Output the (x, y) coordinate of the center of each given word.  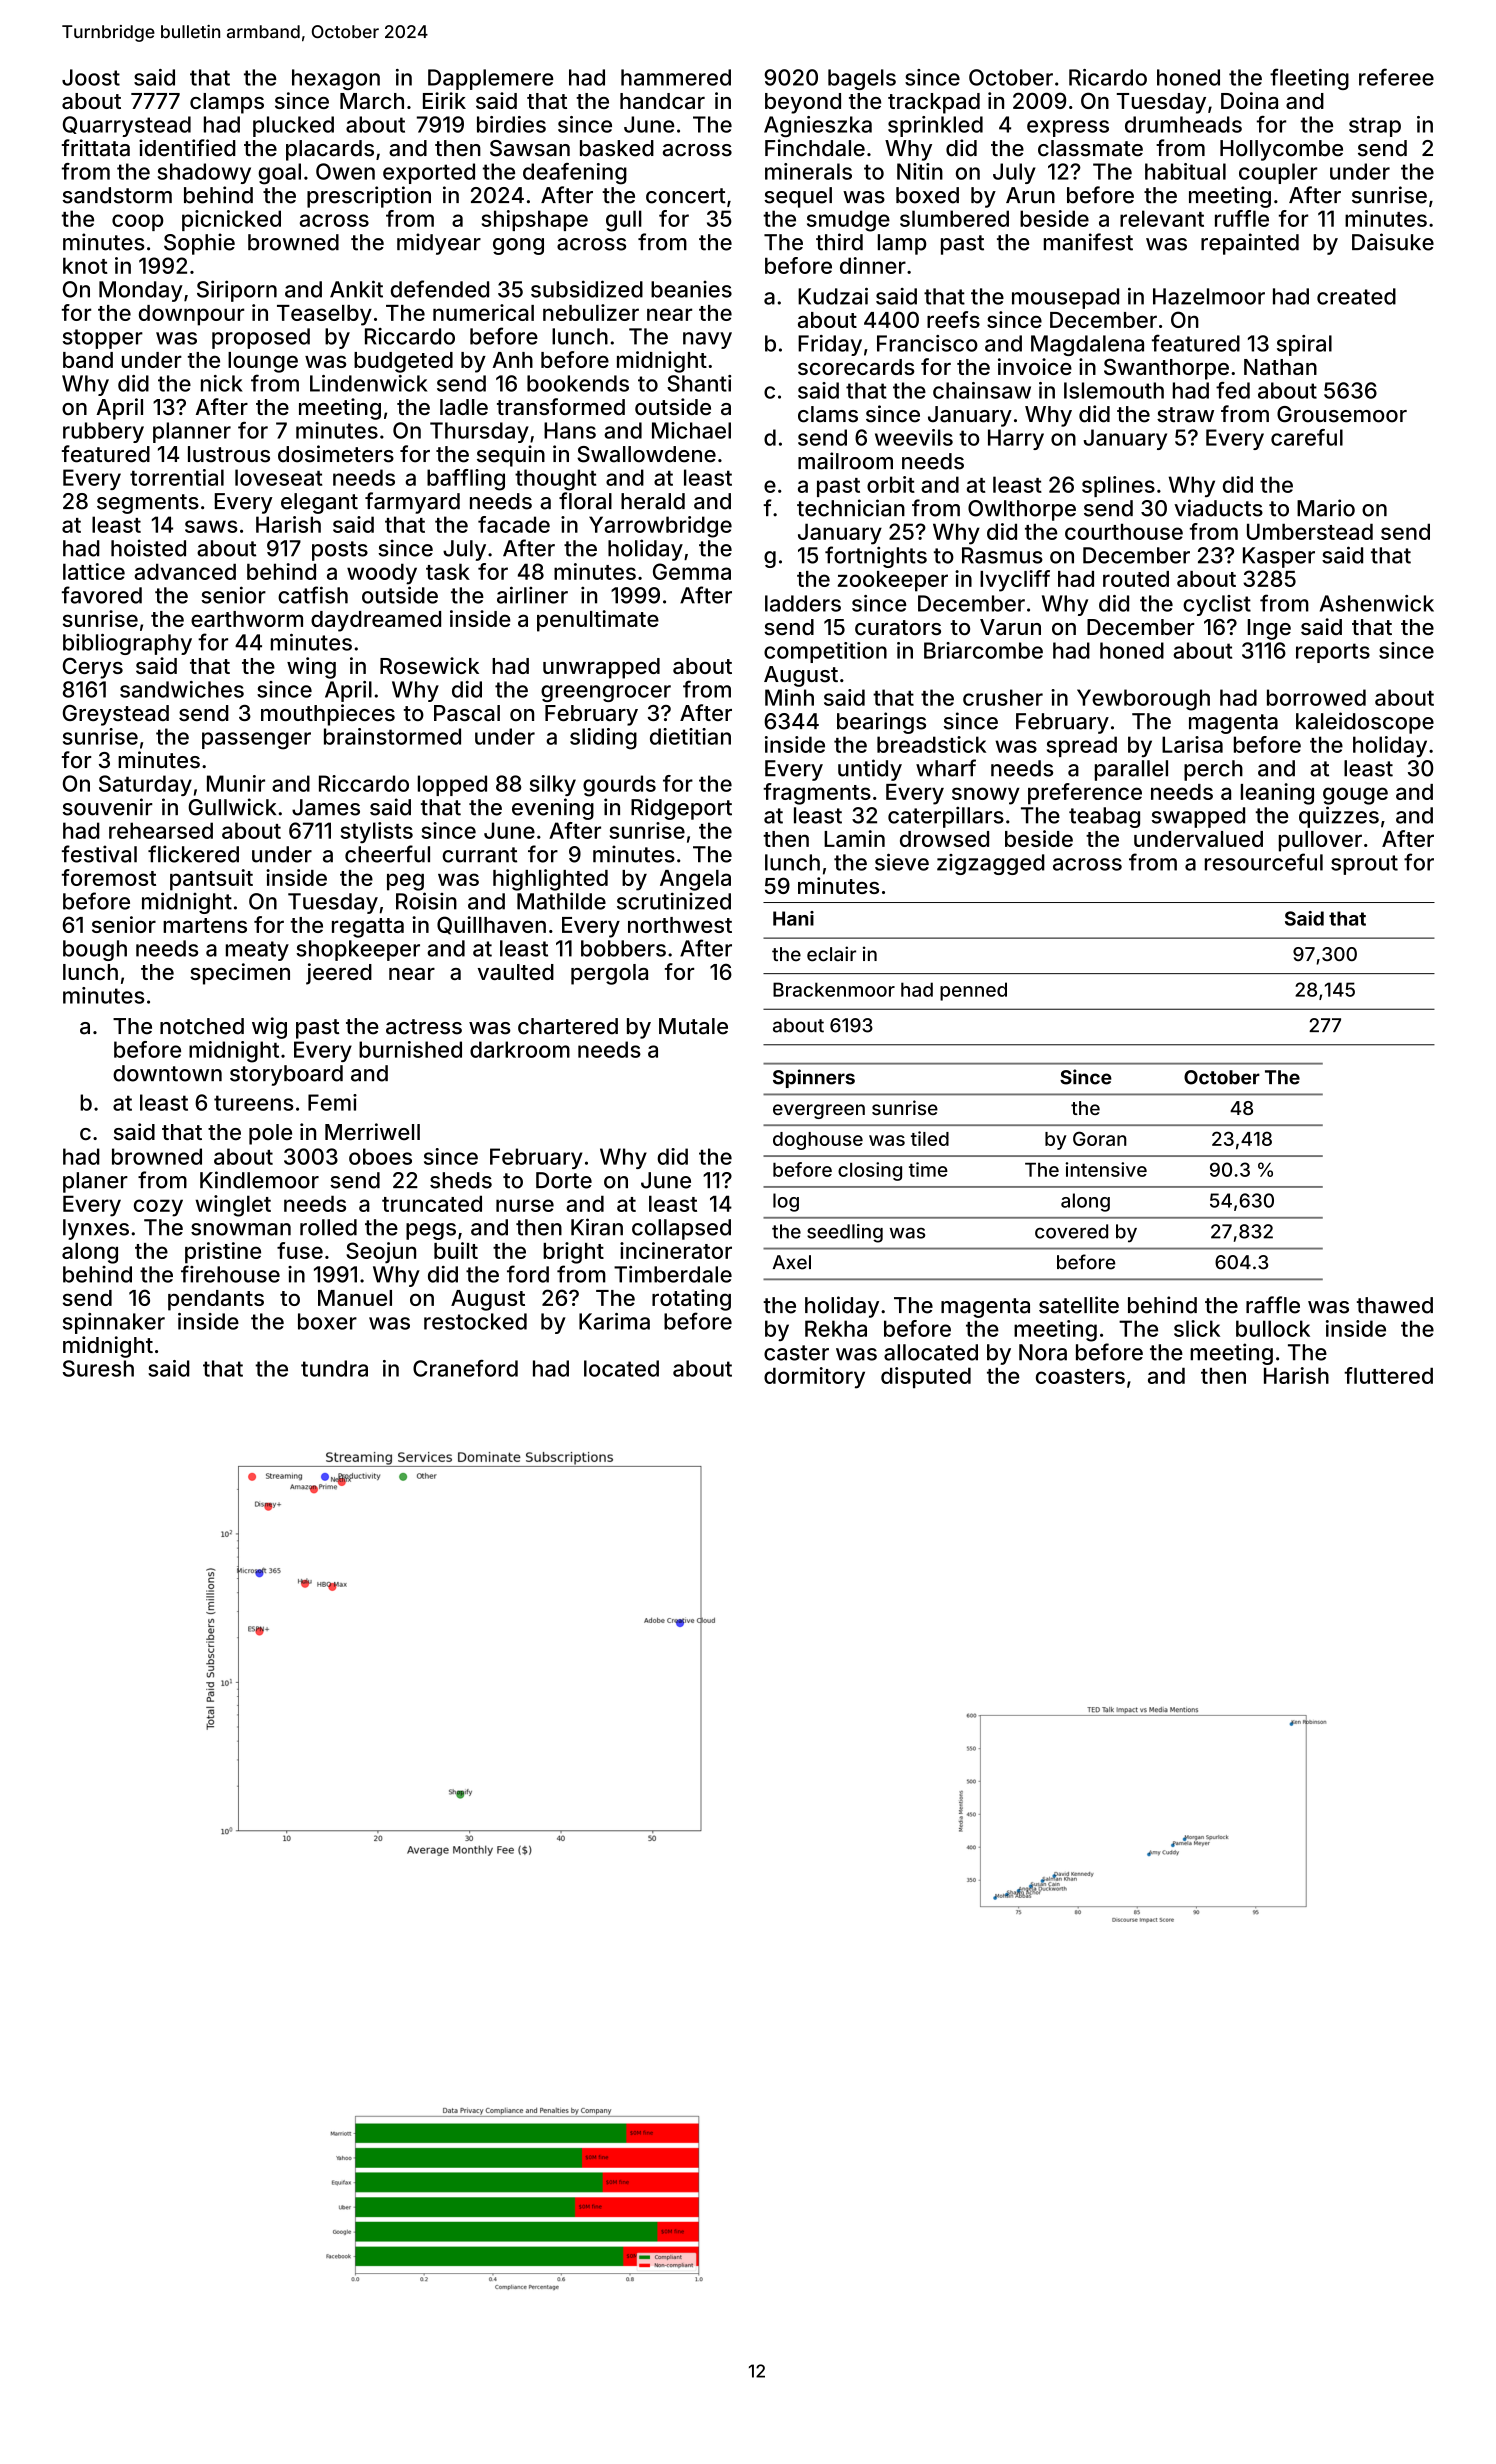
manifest (1088, 242)
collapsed (681, 1229)
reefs (953, 319)
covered (1071, 1231)
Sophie (199, 244)
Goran (1100, 1138)
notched (202, 1026)
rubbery (103, 432)
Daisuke (1393, 242)
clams (828, 414)
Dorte (564, 1180)
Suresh (98, 1368)
